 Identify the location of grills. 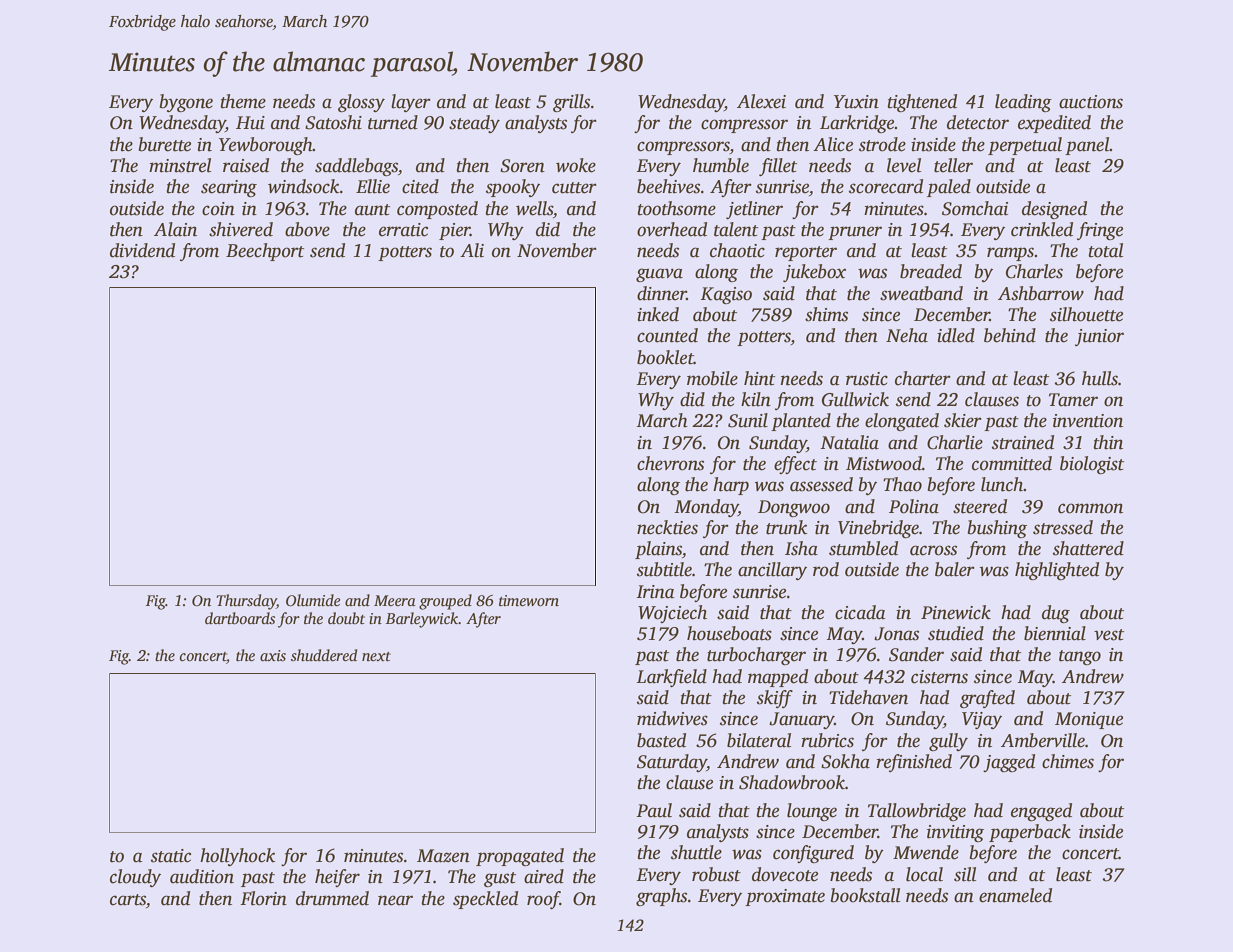
(571, 103).
